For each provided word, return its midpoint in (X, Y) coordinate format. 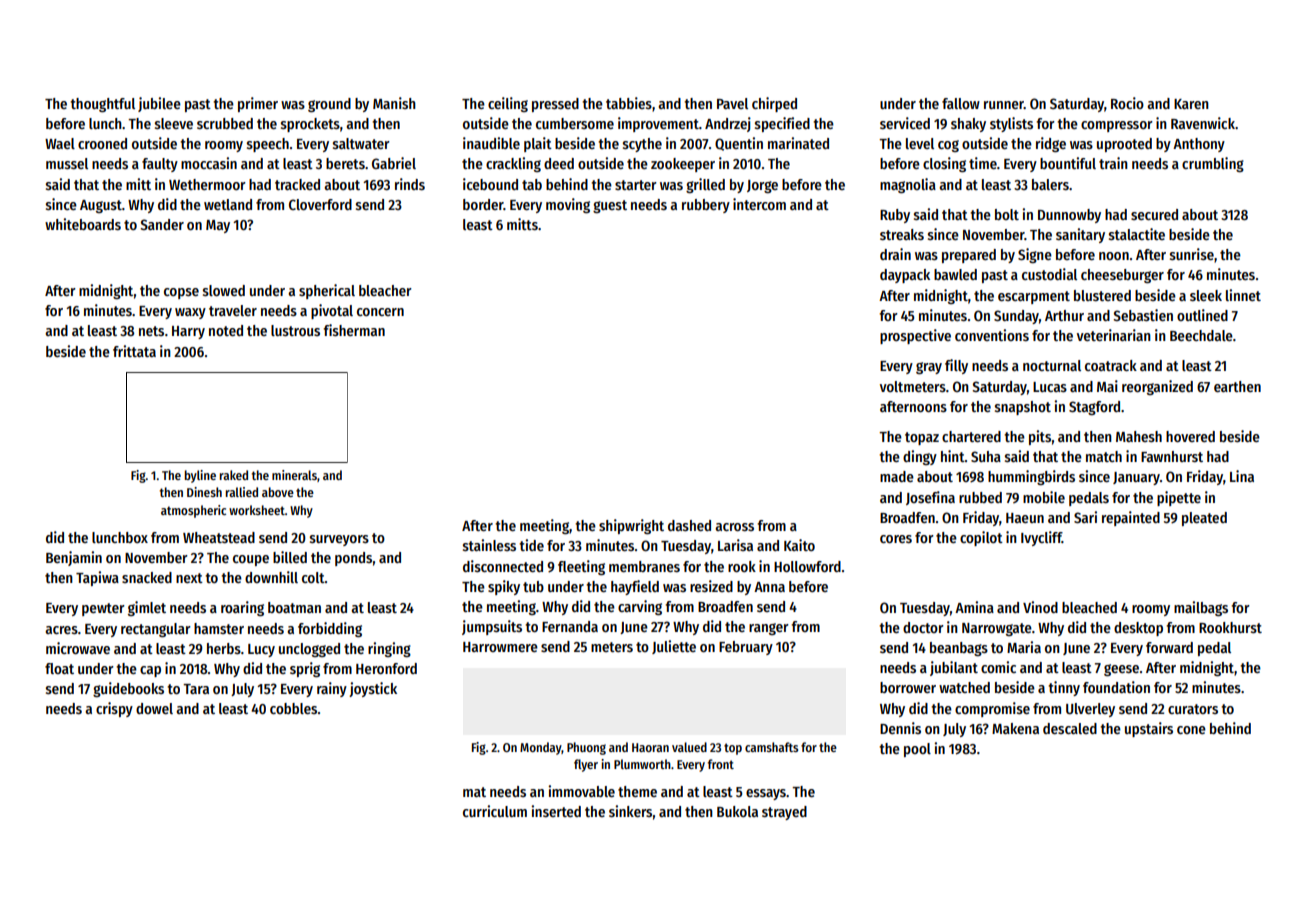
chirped (774, 104)
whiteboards (83, 224)
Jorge (762, 186)
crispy (114, 709)
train (1113, 163)
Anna (769, 587)
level (920, 143)
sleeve (174, 123)
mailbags (1201, 608)
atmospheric (193, 511)
